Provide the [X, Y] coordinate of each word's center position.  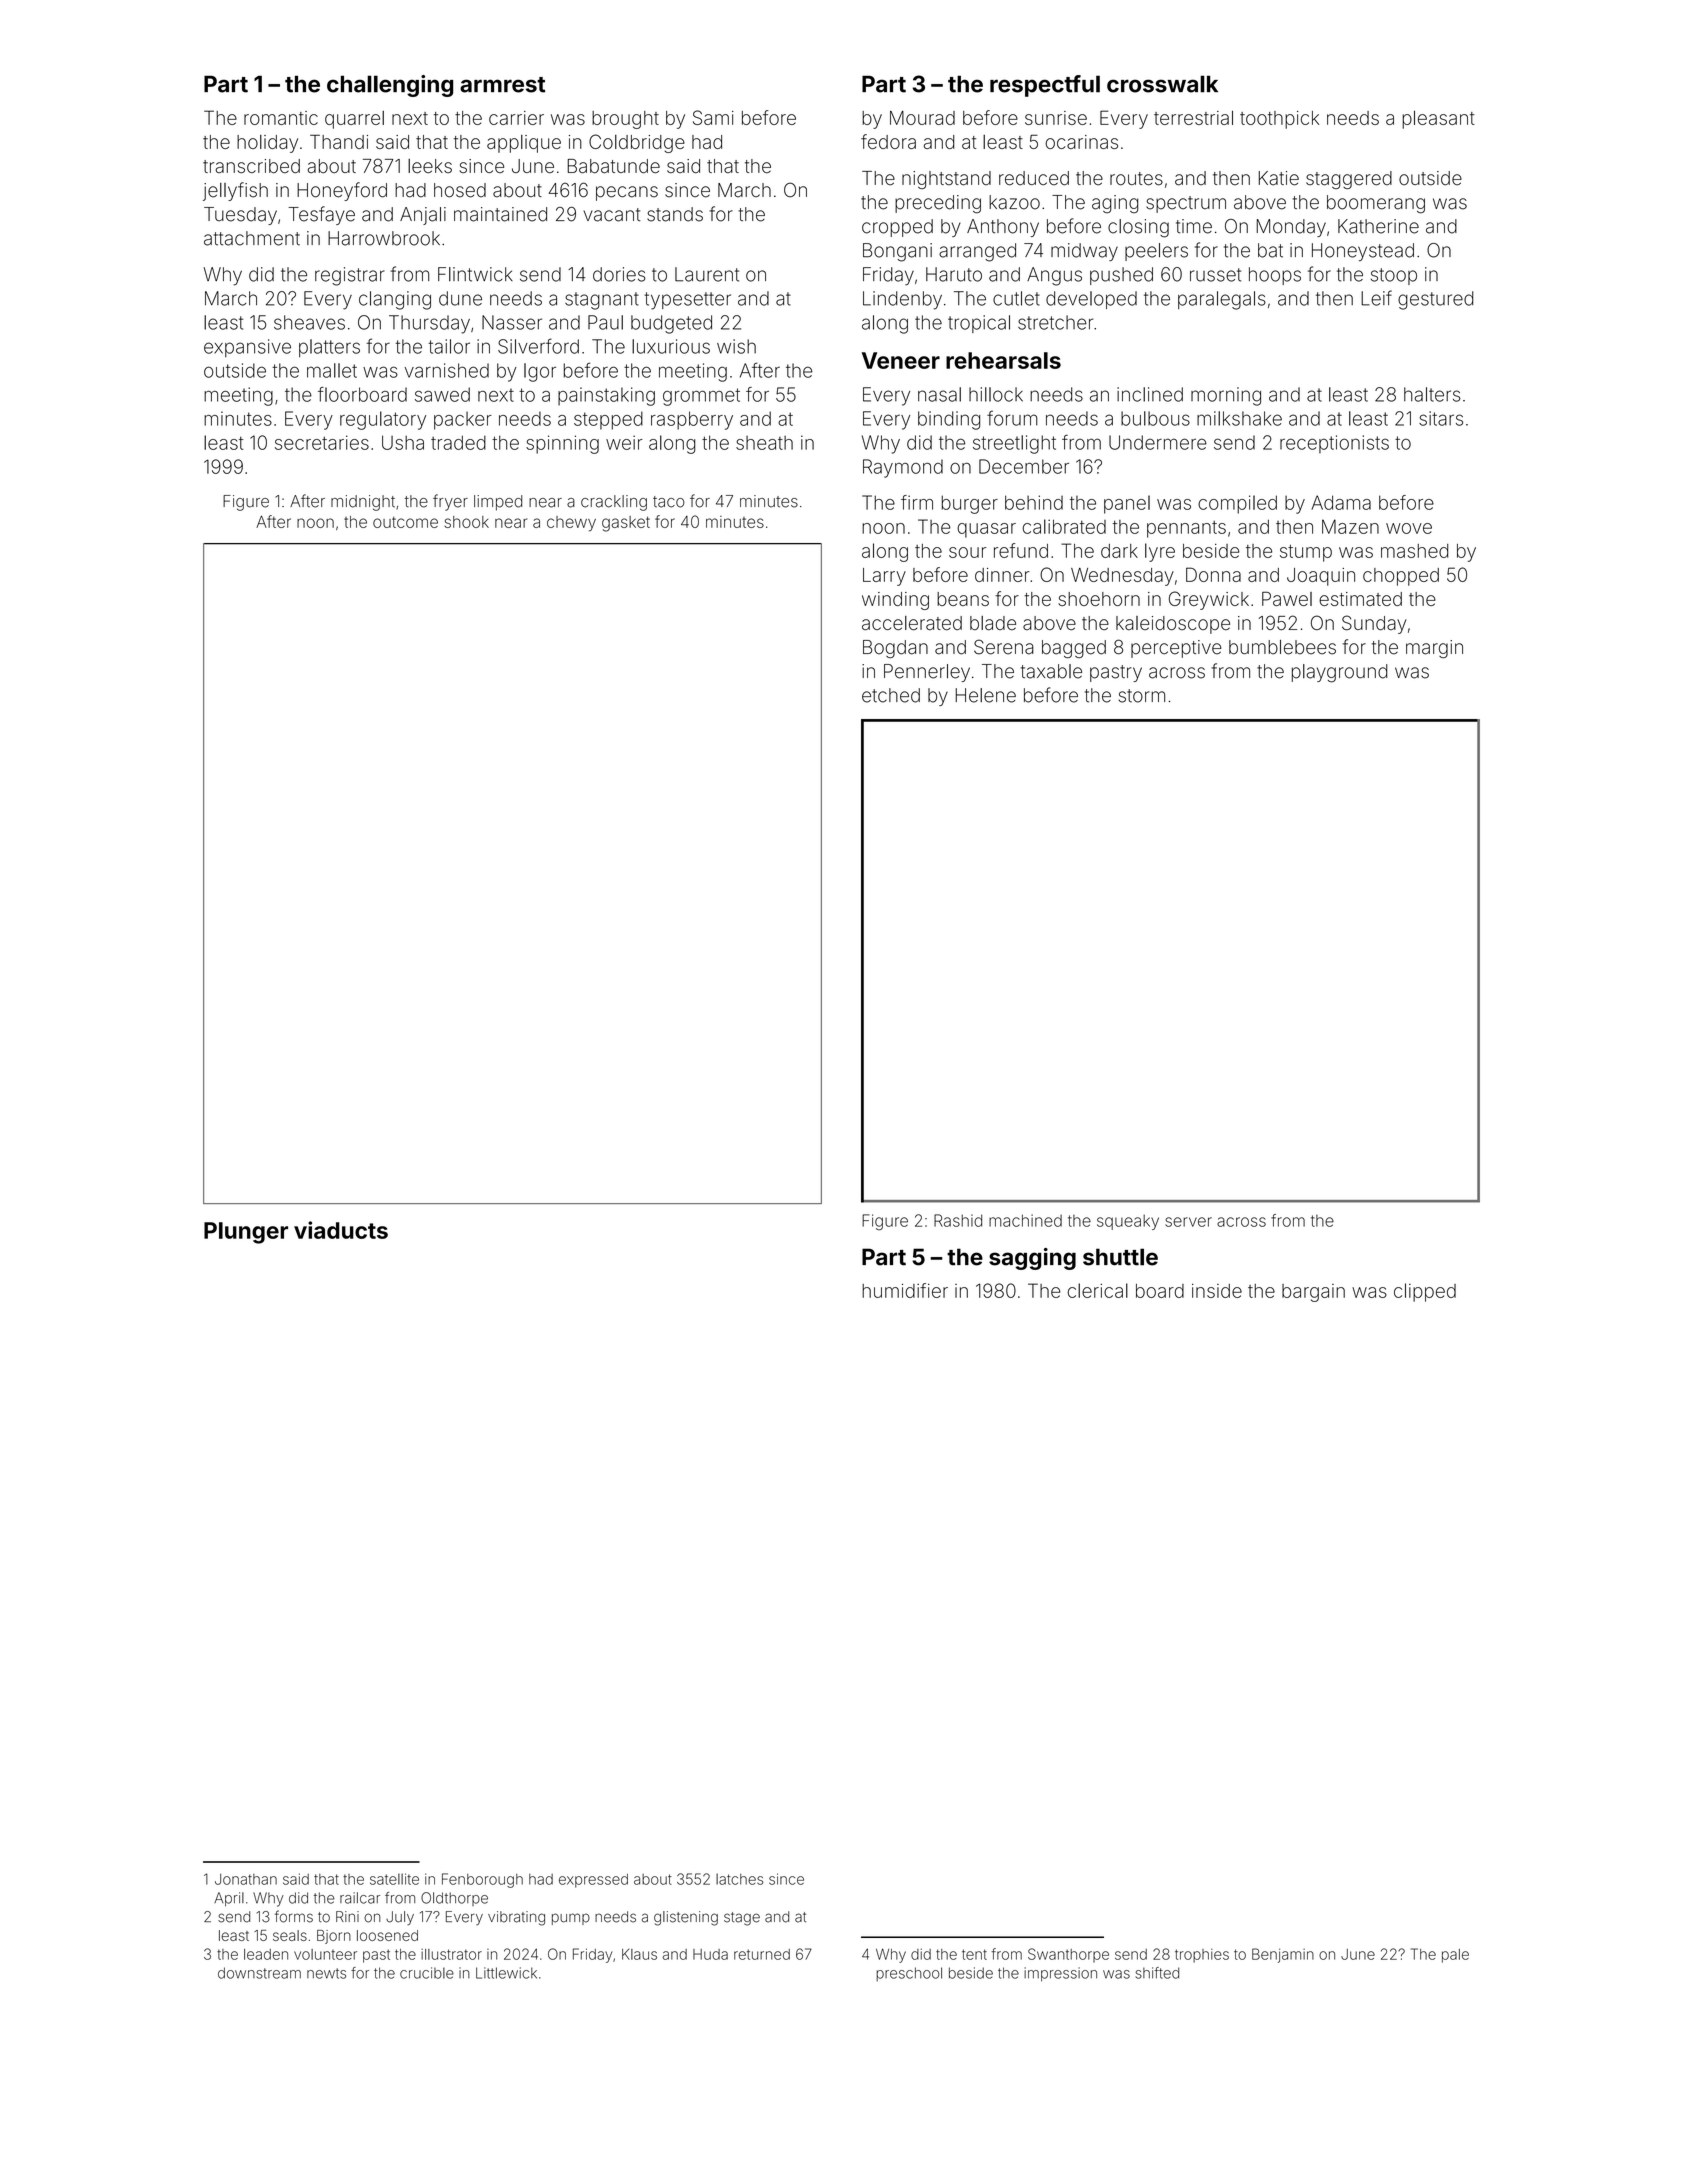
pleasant [1438, 120]
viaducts [341, 1230]
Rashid [958, 1220]
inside [1217, 1291]
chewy [571, 524]
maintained [500, 214]
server [1188, 1222]
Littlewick [506, 1973]
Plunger [246, 1233]
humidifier [905, 1290]
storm [1142, 696]
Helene [986, 695]
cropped [897, 228]
